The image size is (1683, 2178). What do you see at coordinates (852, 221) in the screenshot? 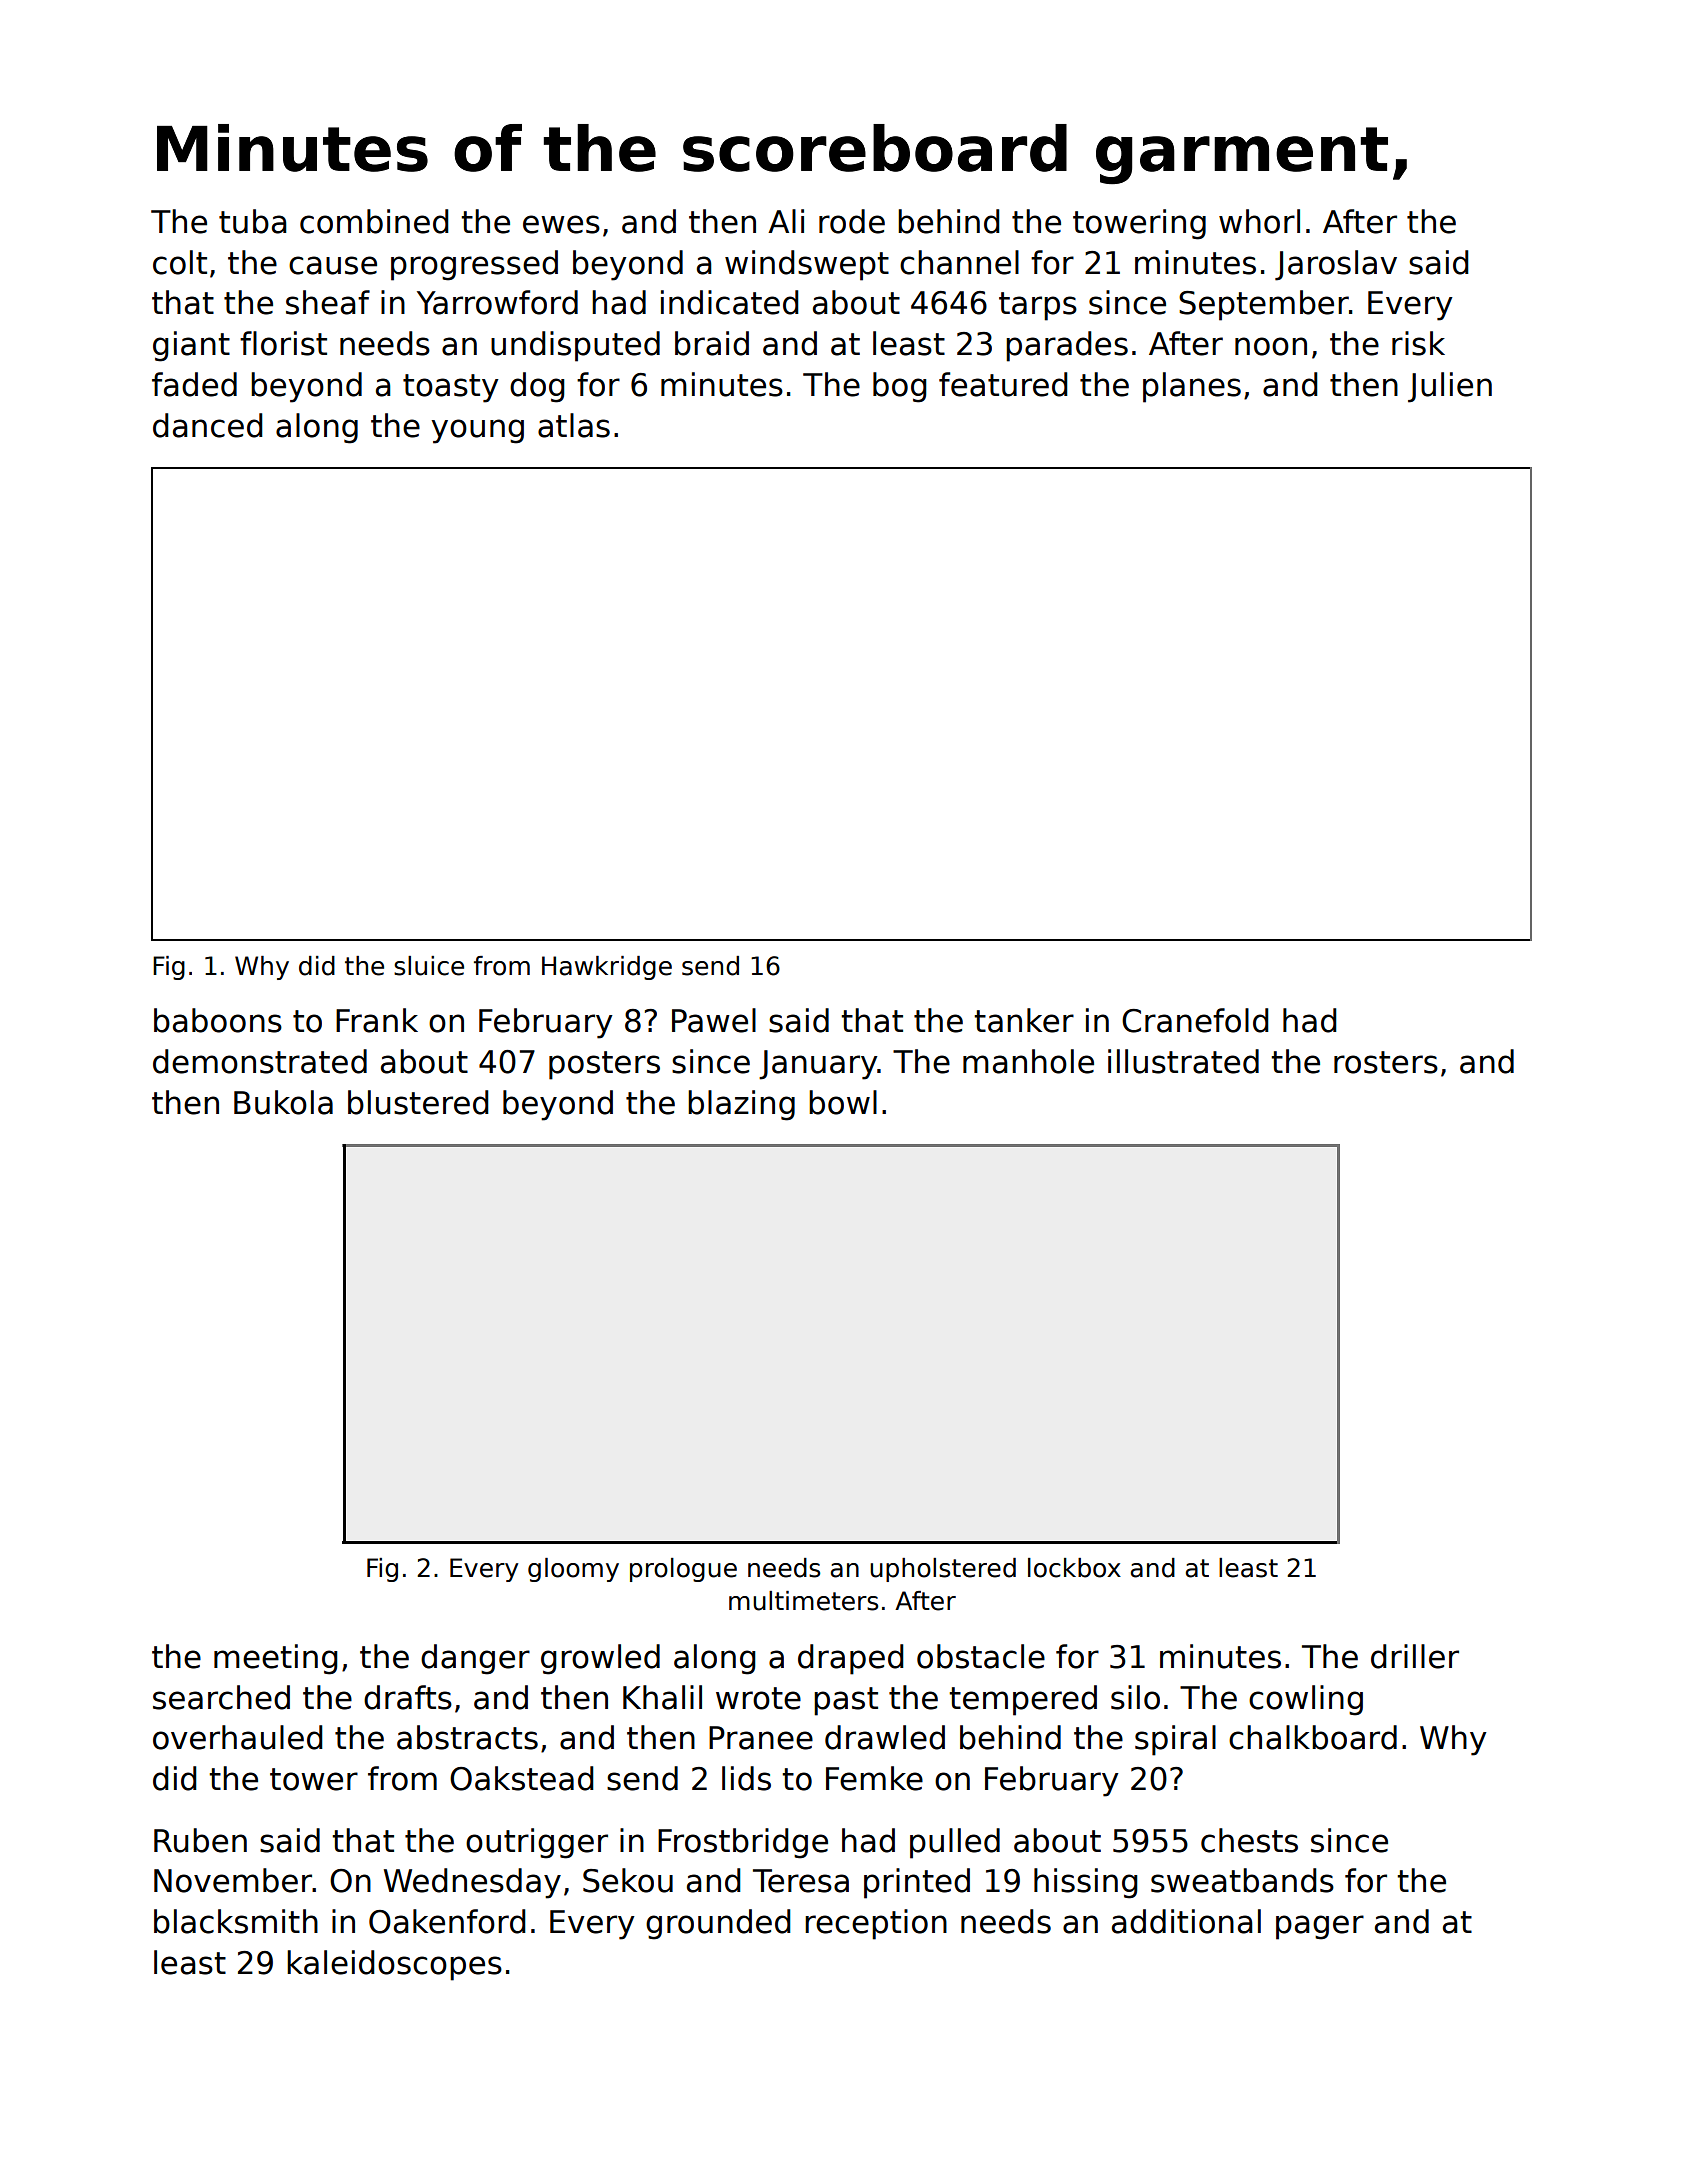
I see `rode` at bounding box center [852, 221].
